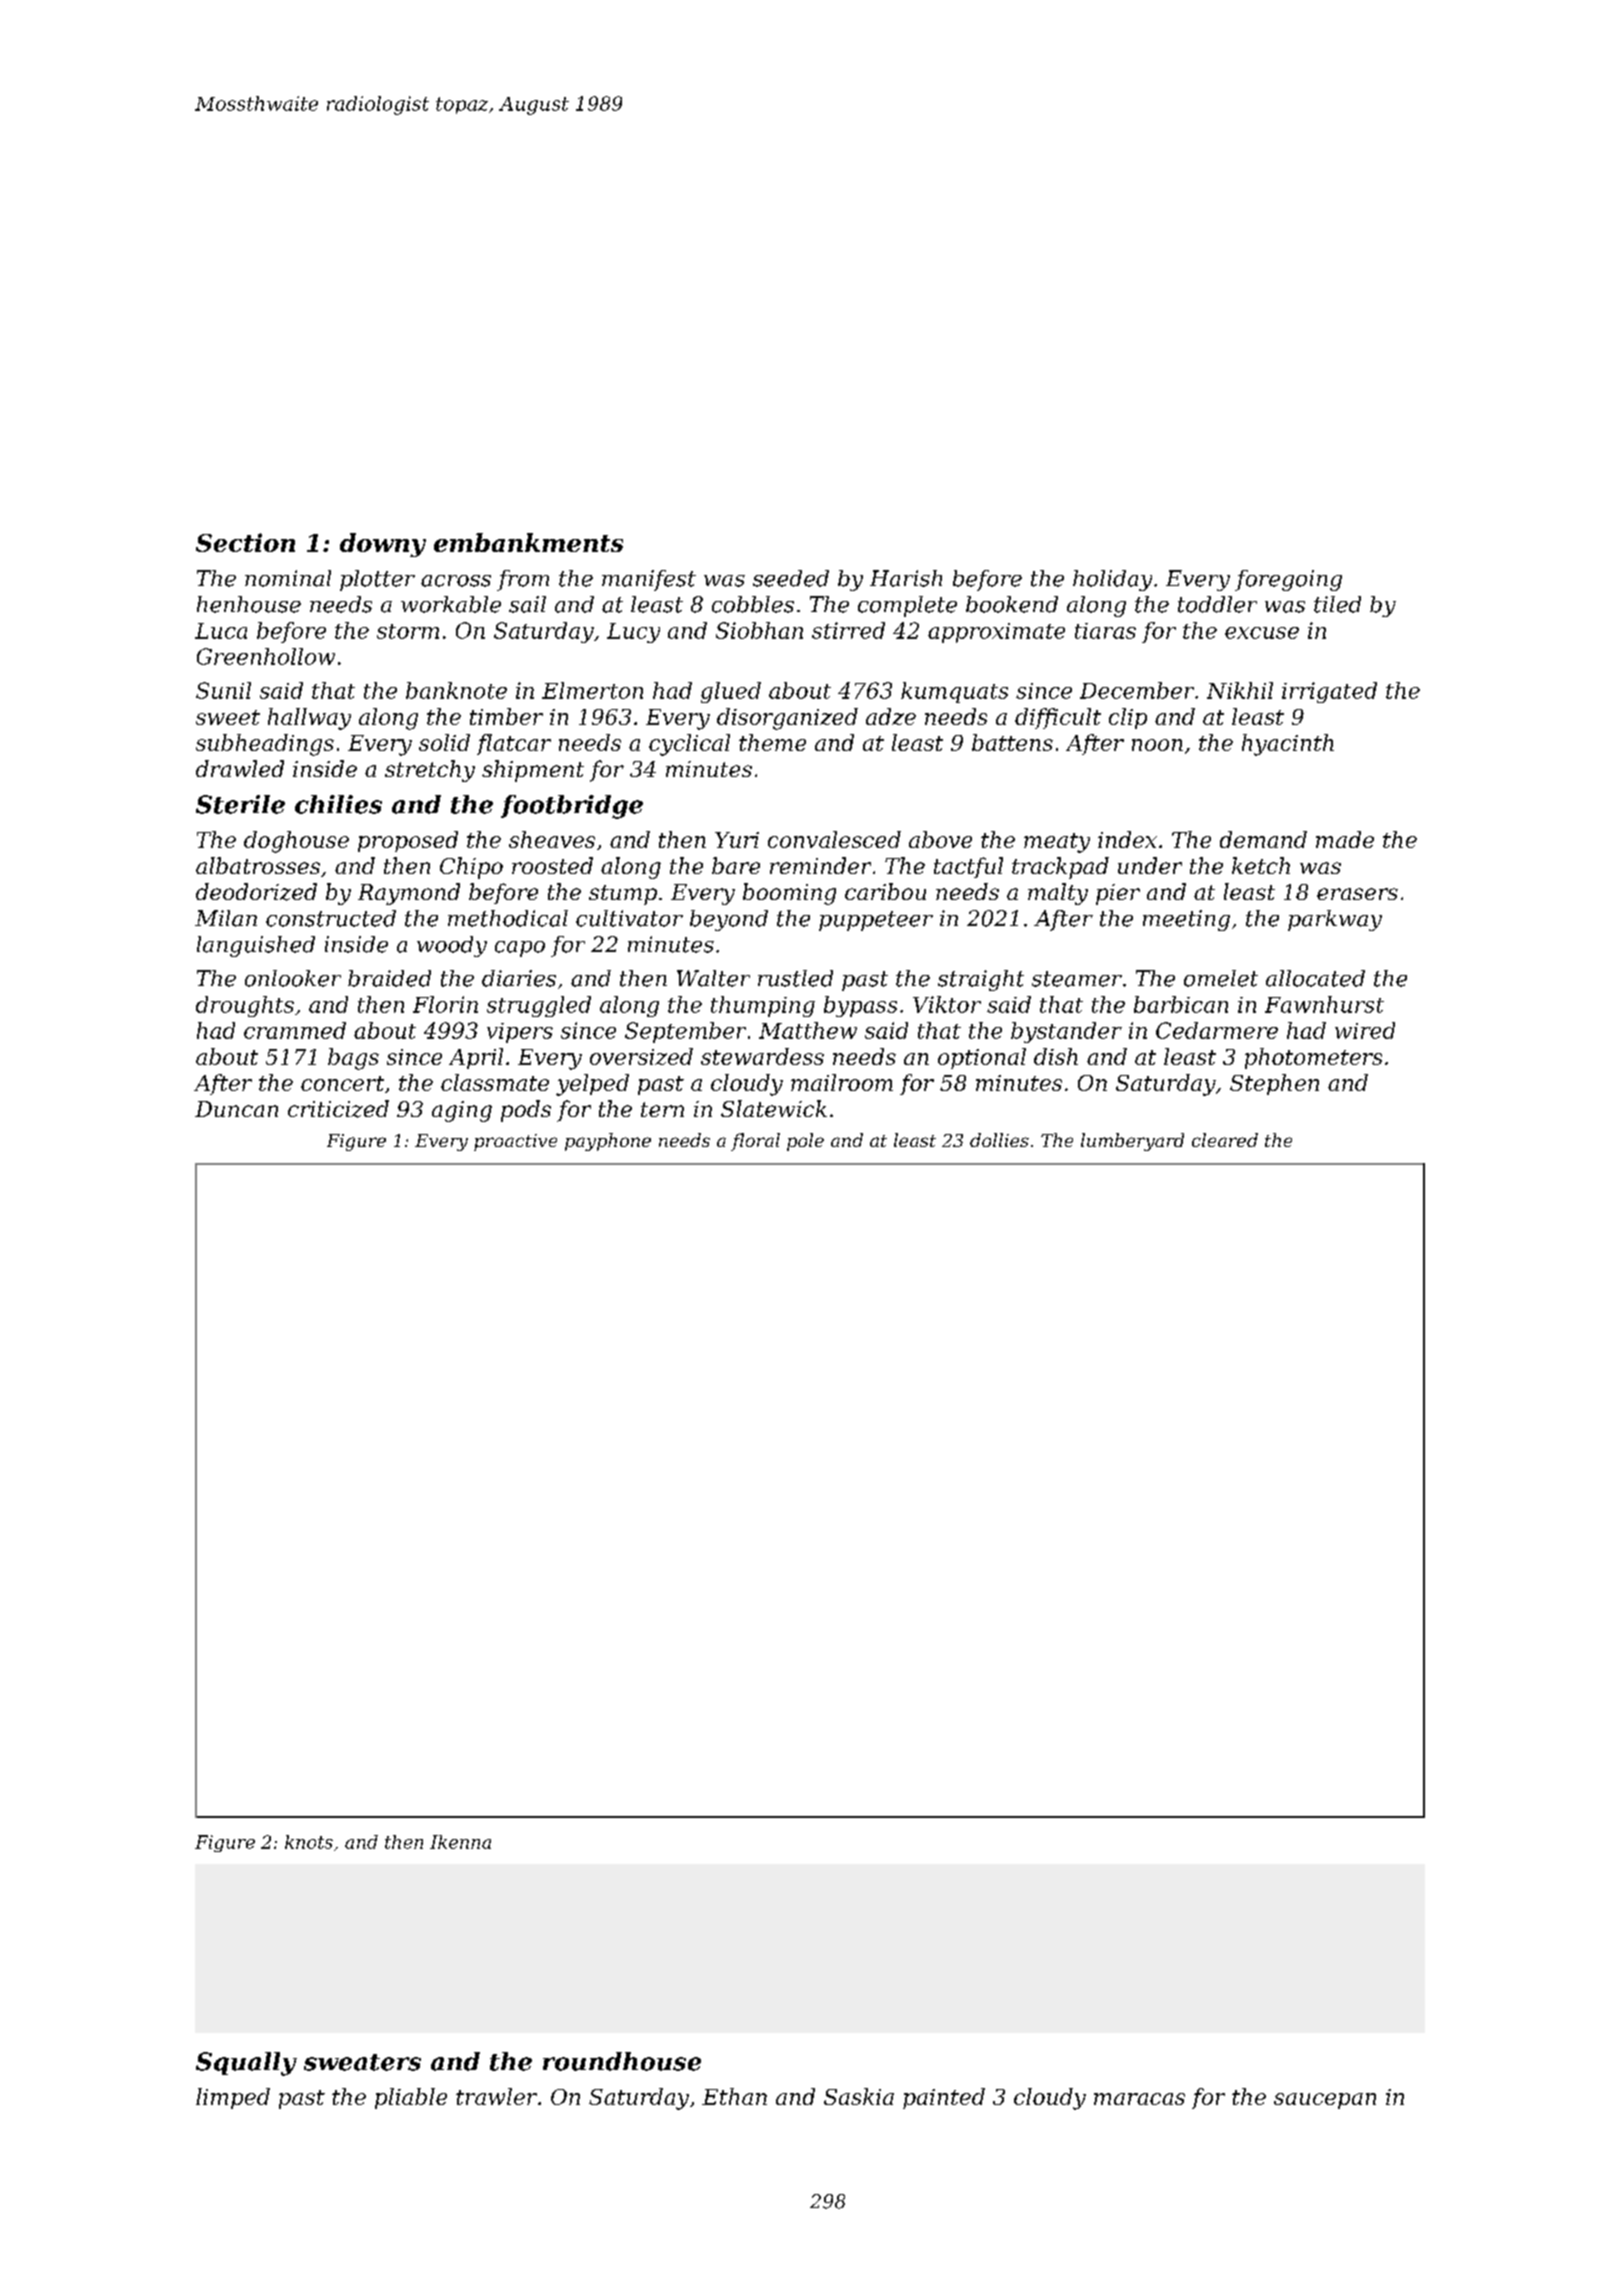  Describe the element at coordinates (1139, 2099) in the screenshot. I see `maracas` at that location.
